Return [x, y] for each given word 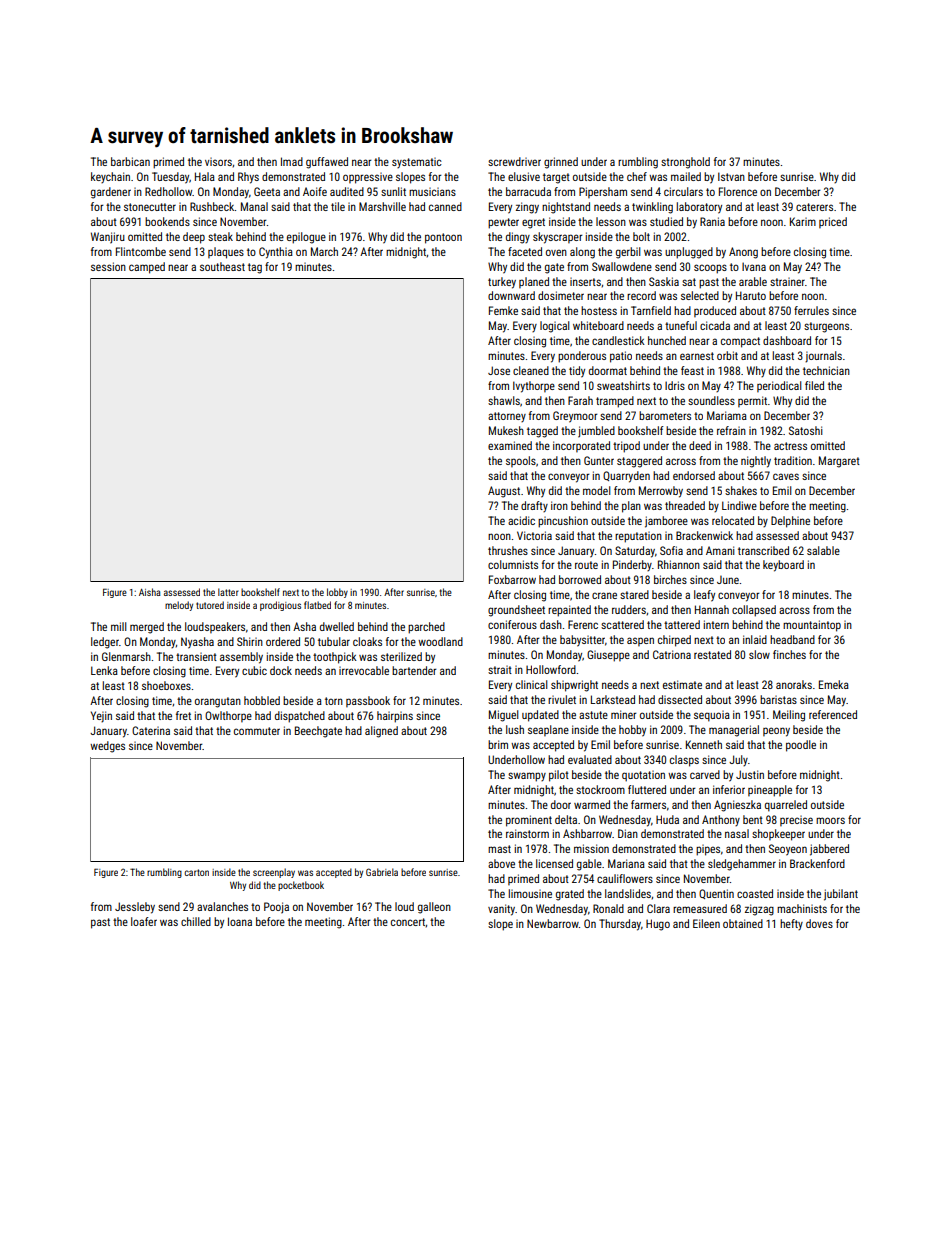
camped [147, 268]
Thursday [620, 925]
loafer [144, 921]
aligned [381, 732]
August [504, 492]
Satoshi [806, 430]
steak [220, 236]
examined [510, 445]
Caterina [151, 730]
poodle [801, 746]
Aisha [150, 592]
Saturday [635, 552]
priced [833, 222]
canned [445, 206]
